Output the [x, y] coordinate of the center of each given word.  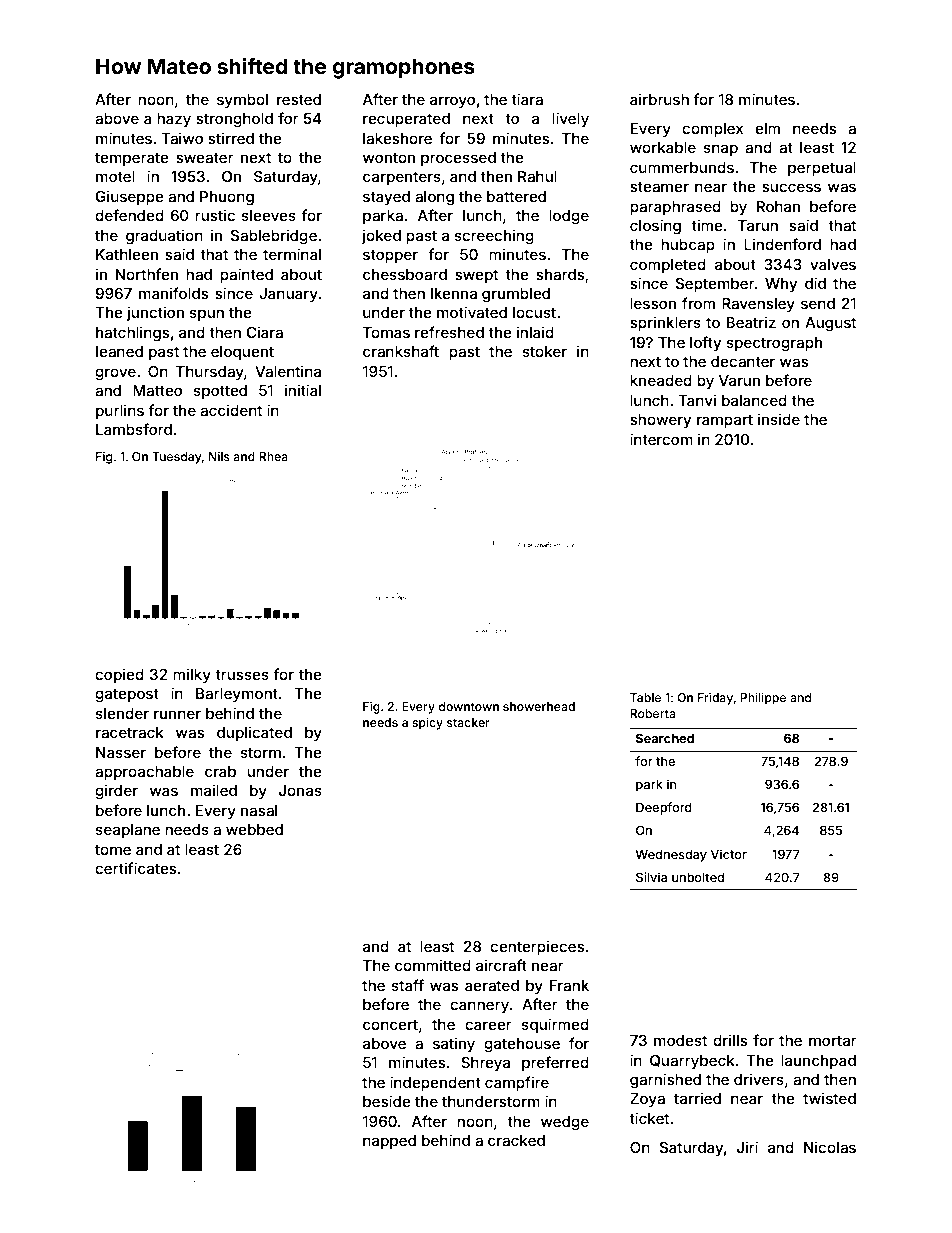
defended [129, 215]
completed [668, 266]
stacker [468, 722]
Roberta [652, 713]
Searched [665, 738]
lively [570, 119]
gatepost [127, 696]
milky [192, 675]
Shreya [485, 1064]
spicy [427, 724]
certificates [135, 868]
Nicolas [830, 1147]
